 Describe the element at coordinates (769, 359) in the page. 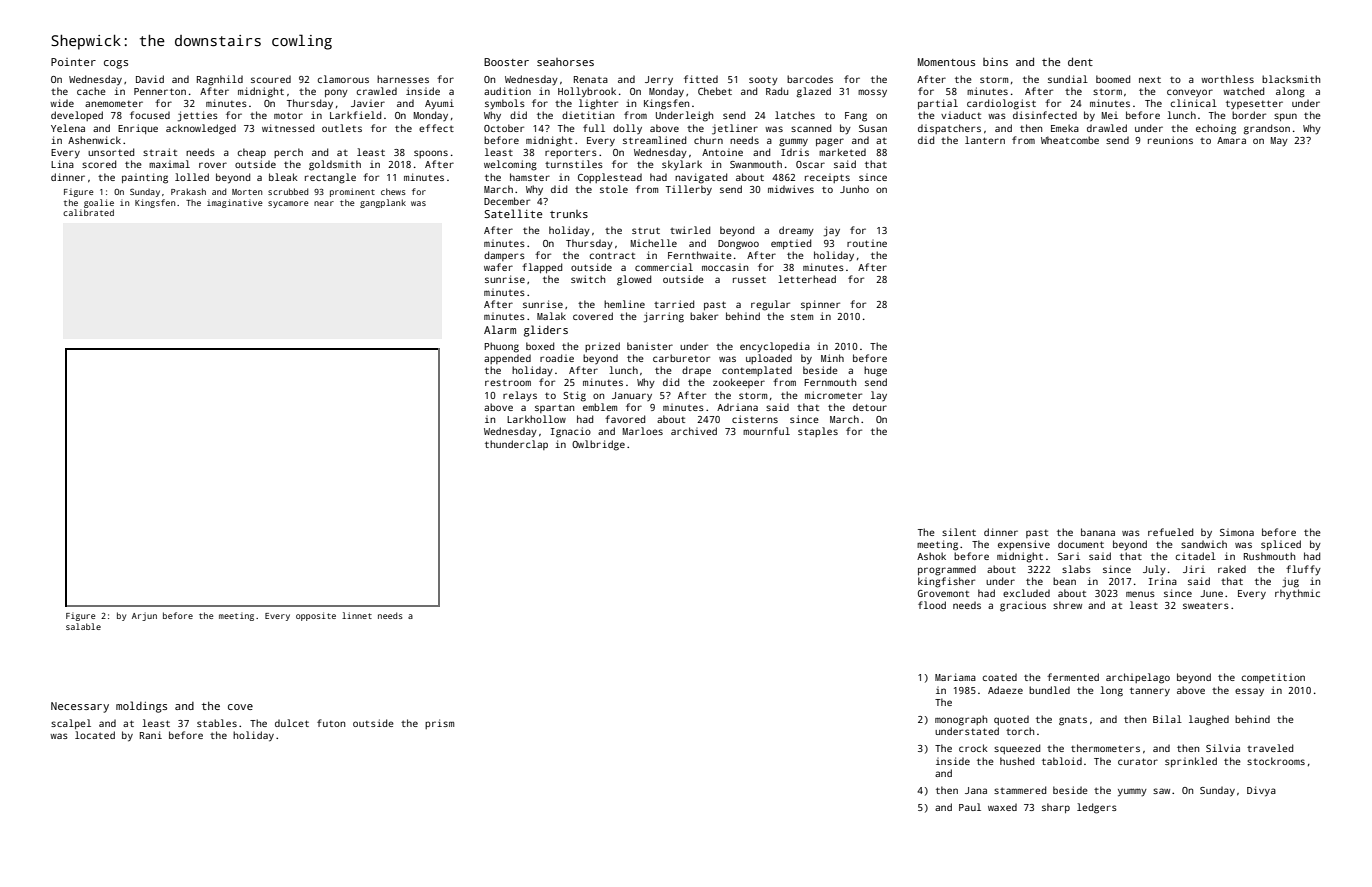

I see `uploaded` at that location.
